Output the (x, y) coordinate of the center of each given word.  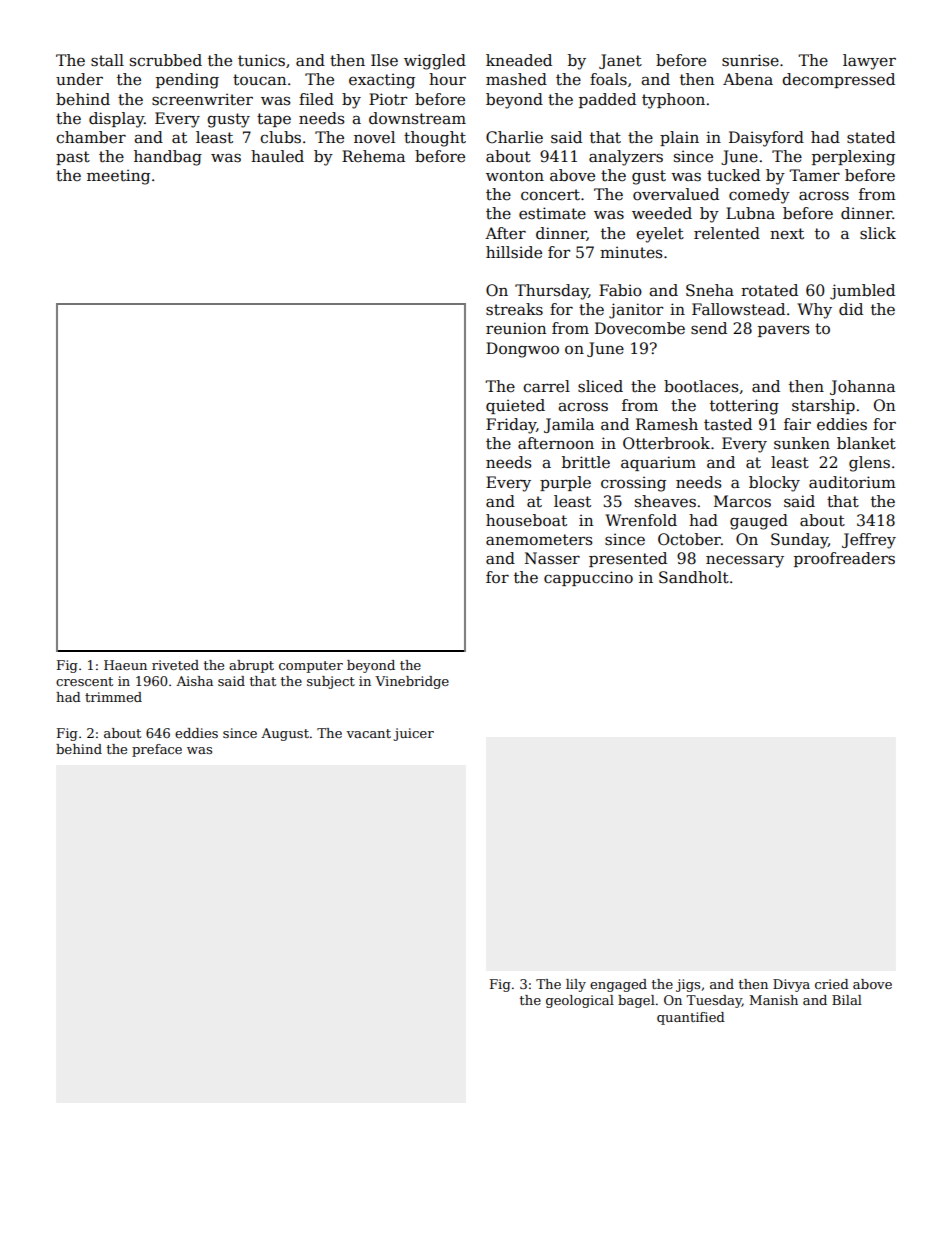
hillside (514, 252)
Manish (774, 1000)
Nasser (552, 558)
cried (832, 984)
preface (157, 750)
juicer (413, 734)
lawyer (869, 62)
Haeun (125, 665)
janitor (636, 311)
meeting (118, 177)
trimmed (113, 697)
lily (576, 985)
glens (869, 464)
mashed (516, 79)
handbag (168, 158)
